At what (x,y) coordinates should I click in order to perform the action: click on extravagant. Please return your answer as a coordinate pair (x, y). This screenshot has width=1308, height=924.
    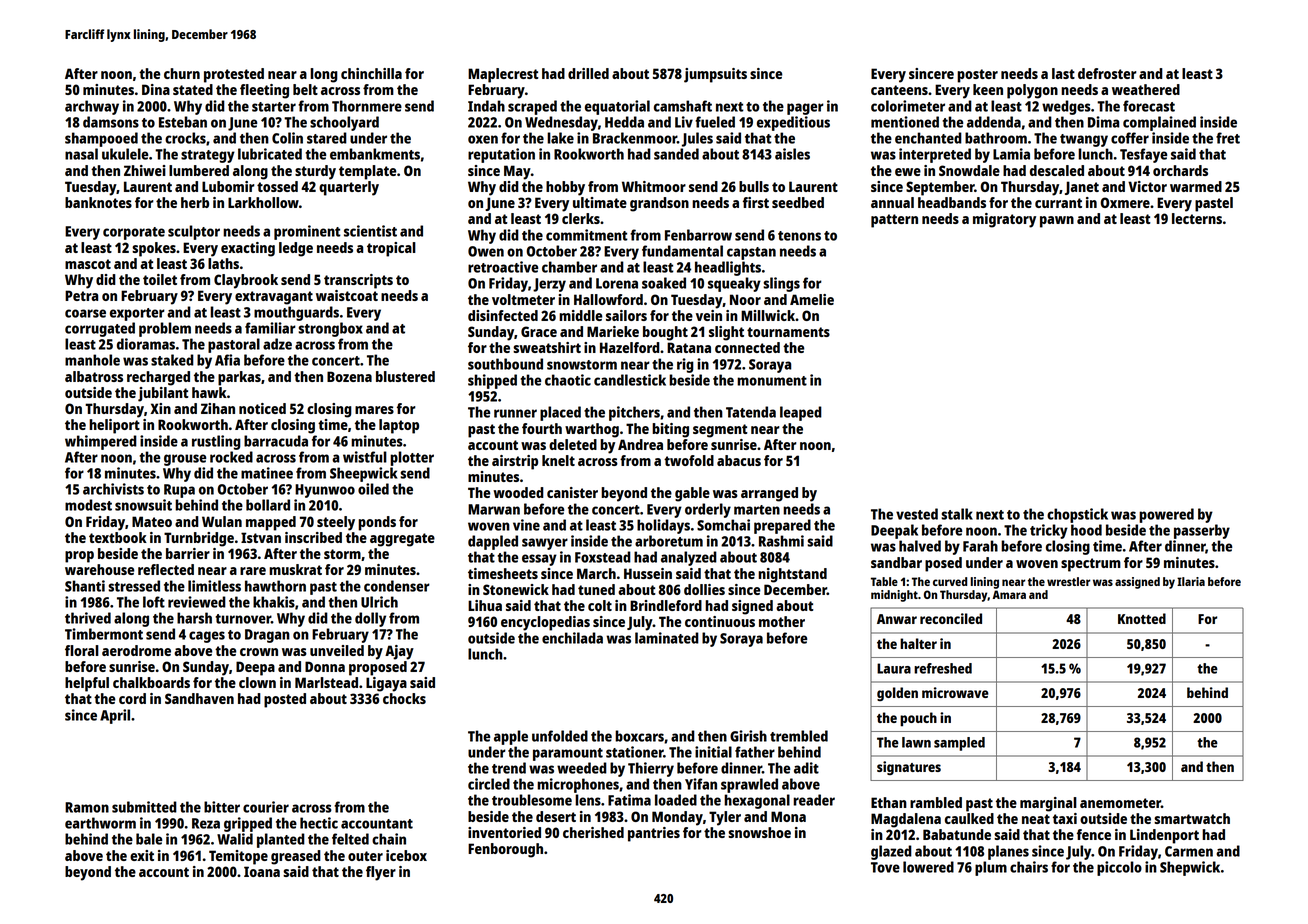
    Looking at the image, I should click on (274, 298).
